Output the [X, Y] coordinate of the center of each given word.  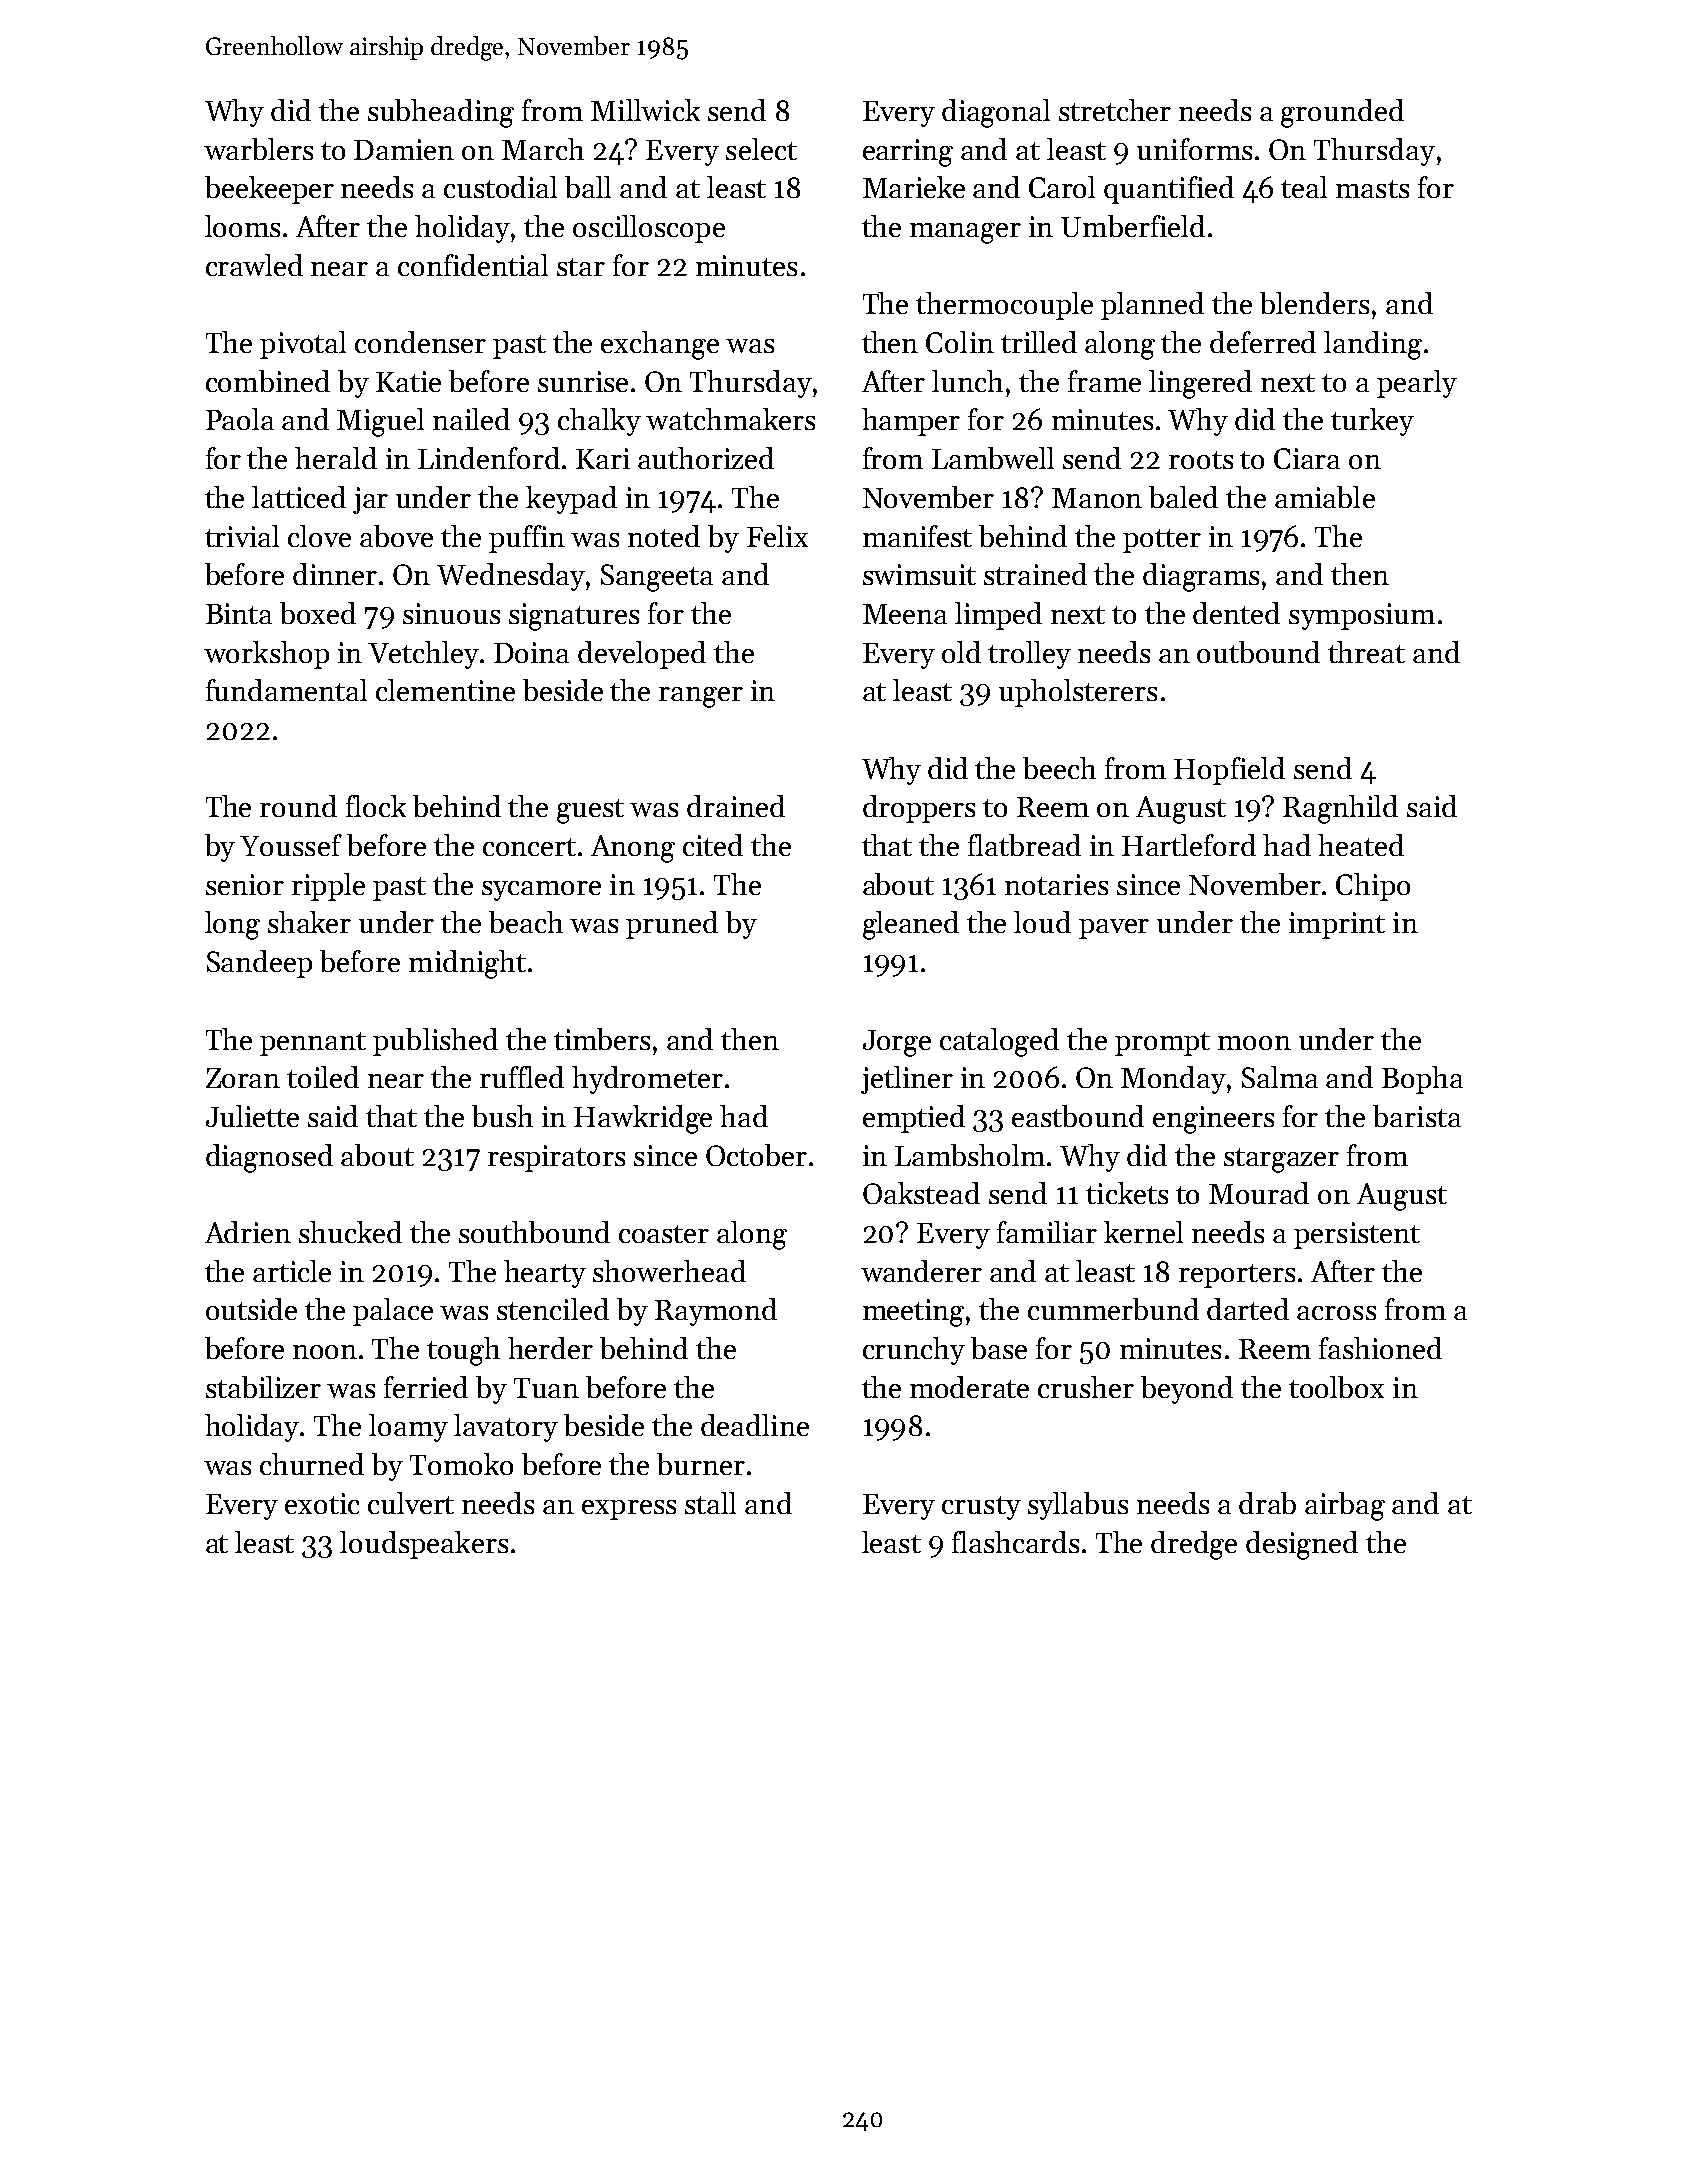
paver [1114, 929]
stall [710, 1503]
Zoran [243, 1078]
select [761, 149]
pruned [672, 925]
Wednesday [511, 577]
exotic [322, 1503]
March [543, 149]
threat [1366, 652]
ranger [701, 697]
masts [1372, 189]
